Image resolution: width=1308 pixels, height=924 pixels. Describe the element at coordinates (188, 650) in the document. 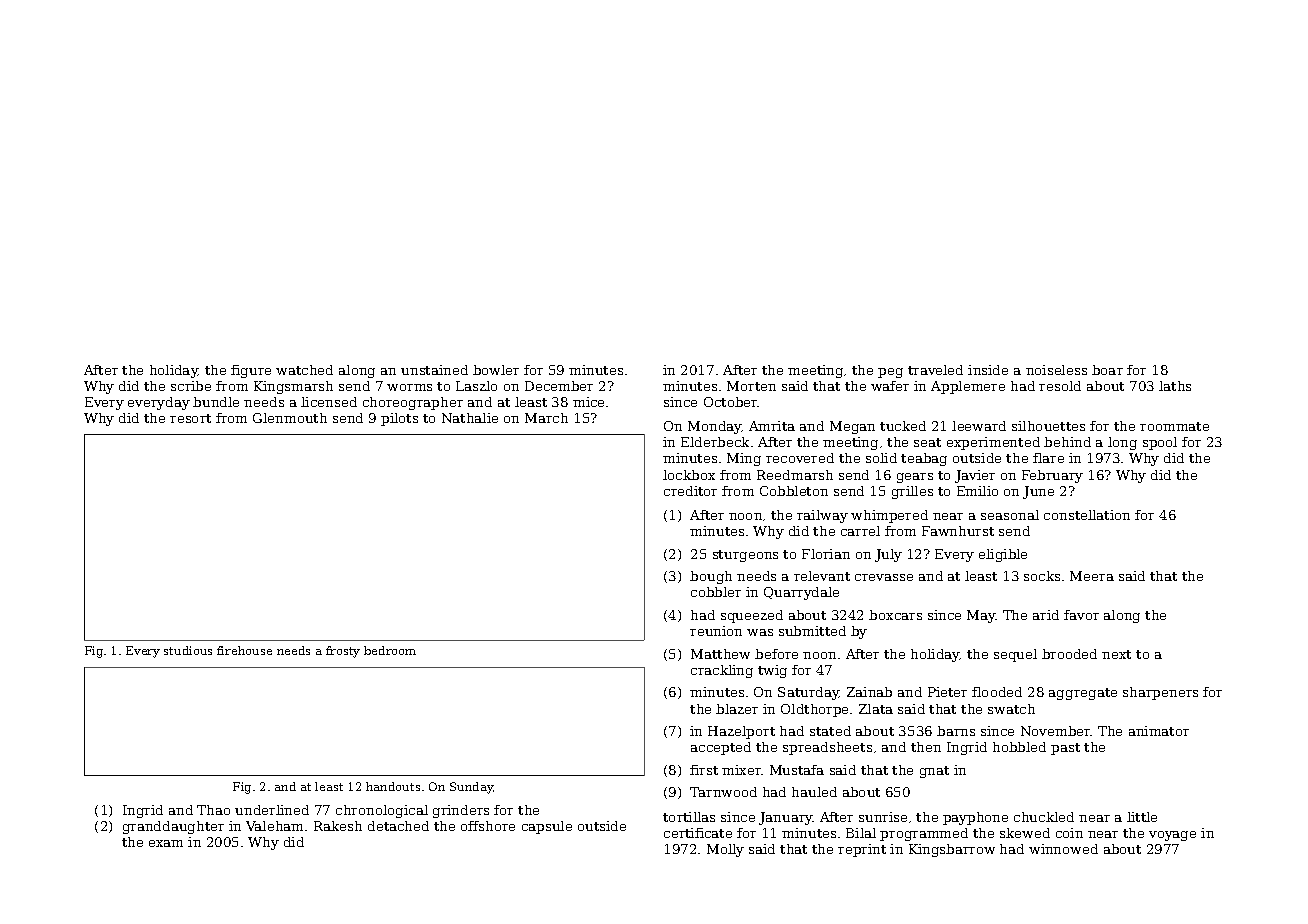

I see `studious` at that location.
